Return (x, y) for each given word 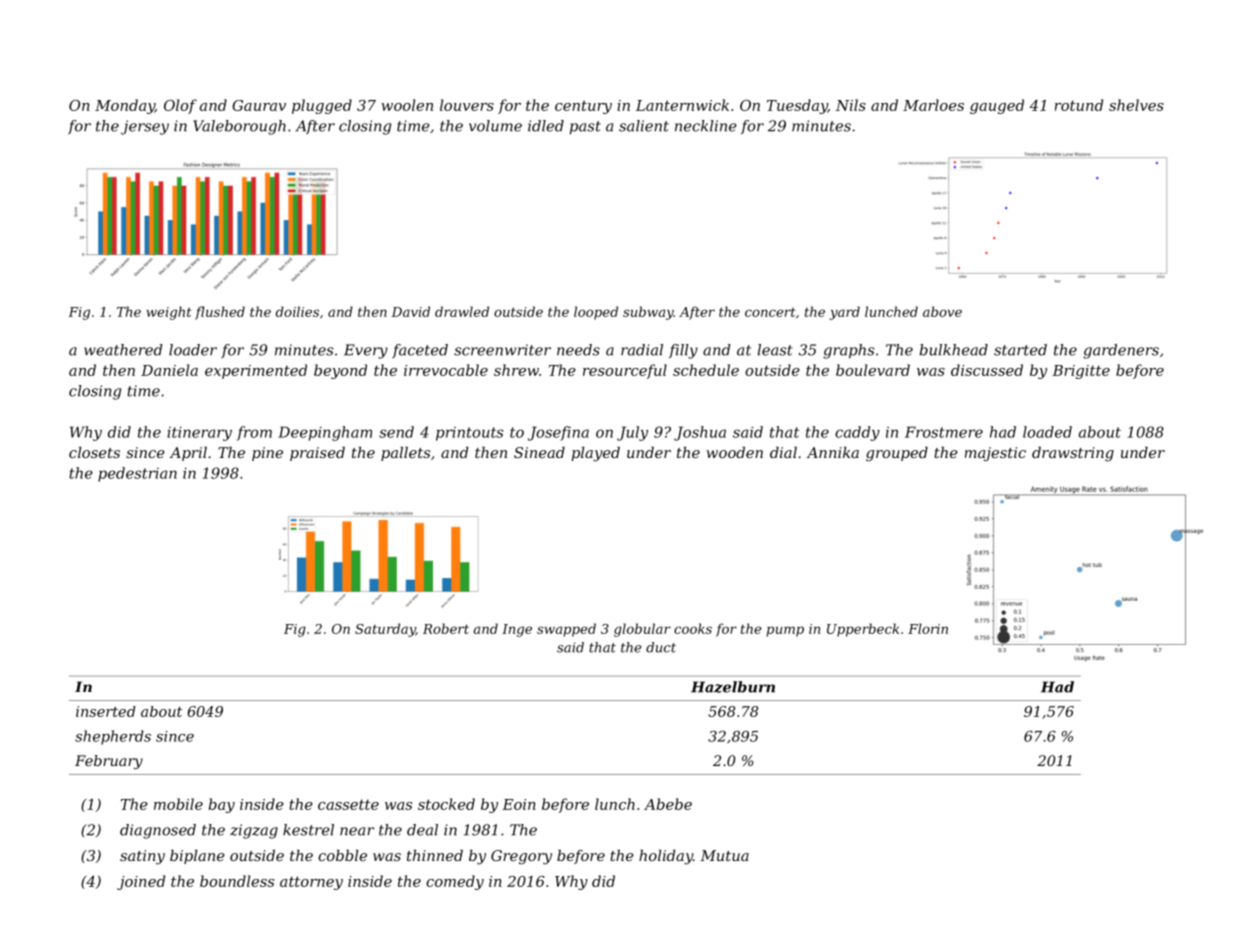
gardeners (1121, 351)
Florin (928, 628)
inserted (106, 711)
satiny (142, 857)
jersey (145, 127)
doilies (297, 311)
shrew (516, 370)
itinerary (199, 434)
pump (785, 631)
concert (770, 312)
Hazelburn (733, 687)
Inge (517, 630)
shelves (1136, 105)
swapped (566, 630)
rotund (1079, 105)
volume (495, 126)
